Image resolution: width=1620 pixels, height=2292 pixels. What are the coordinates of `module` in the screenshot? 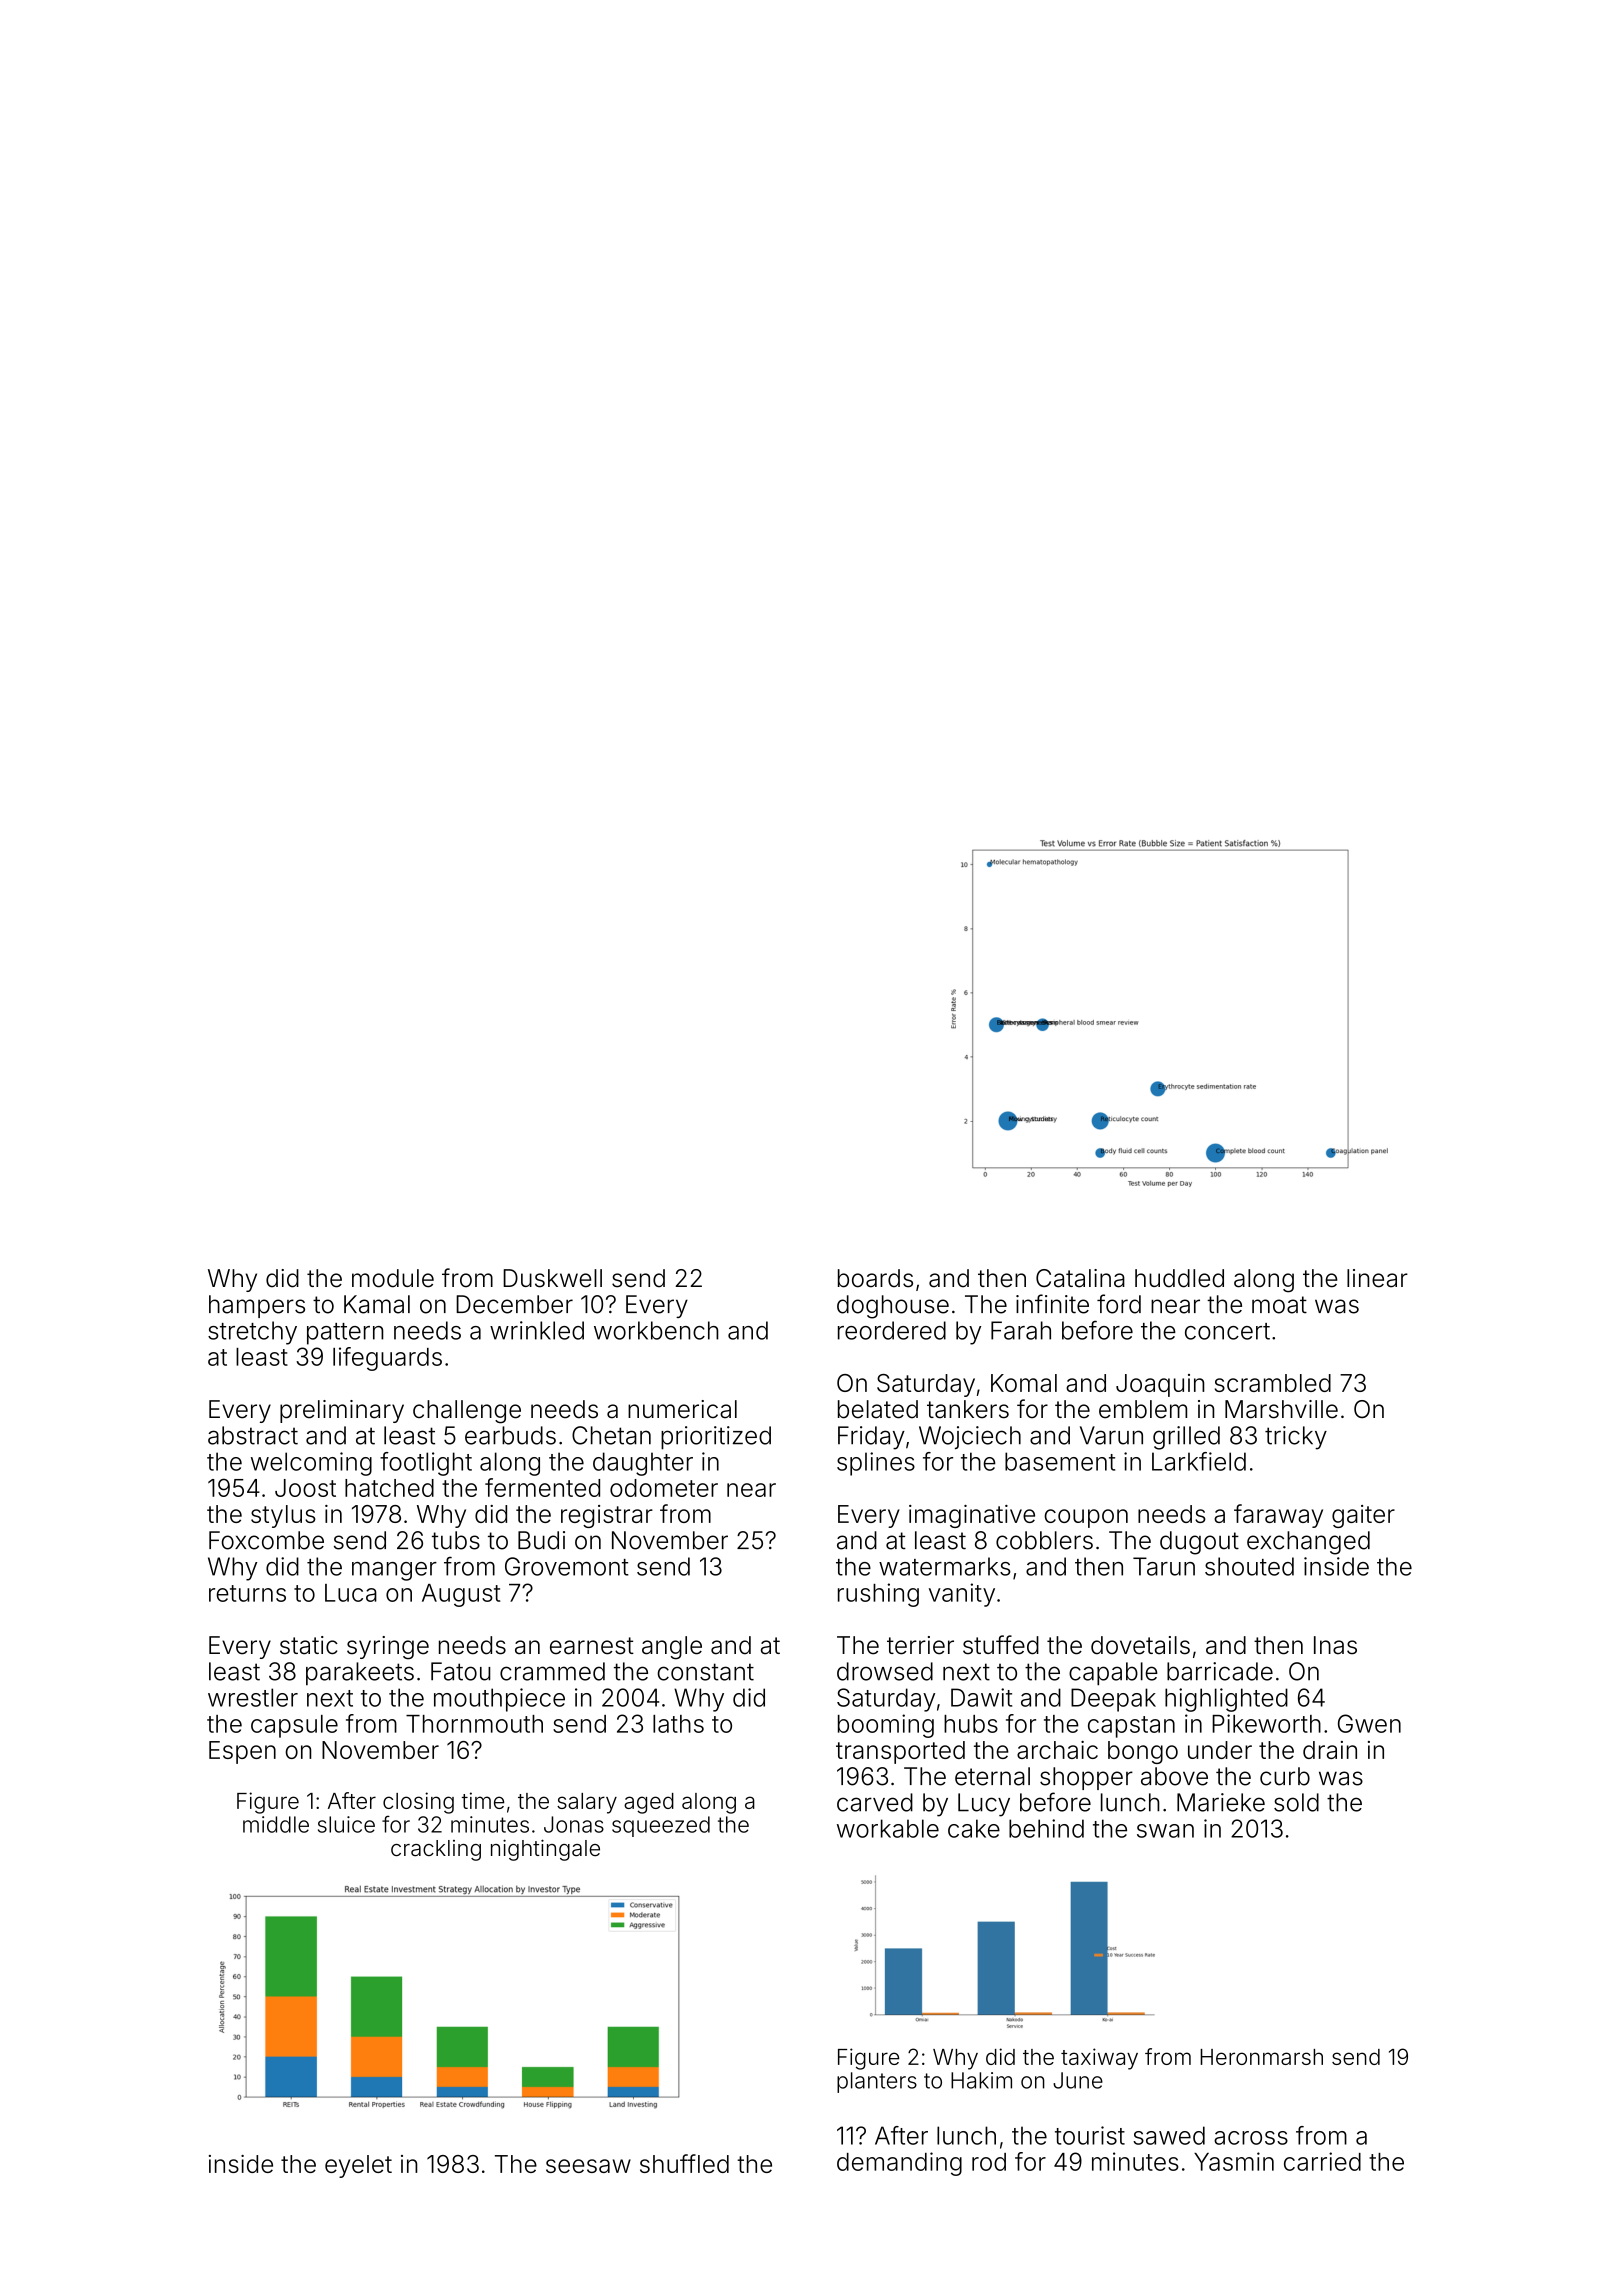 It's located at (393, 1278).
